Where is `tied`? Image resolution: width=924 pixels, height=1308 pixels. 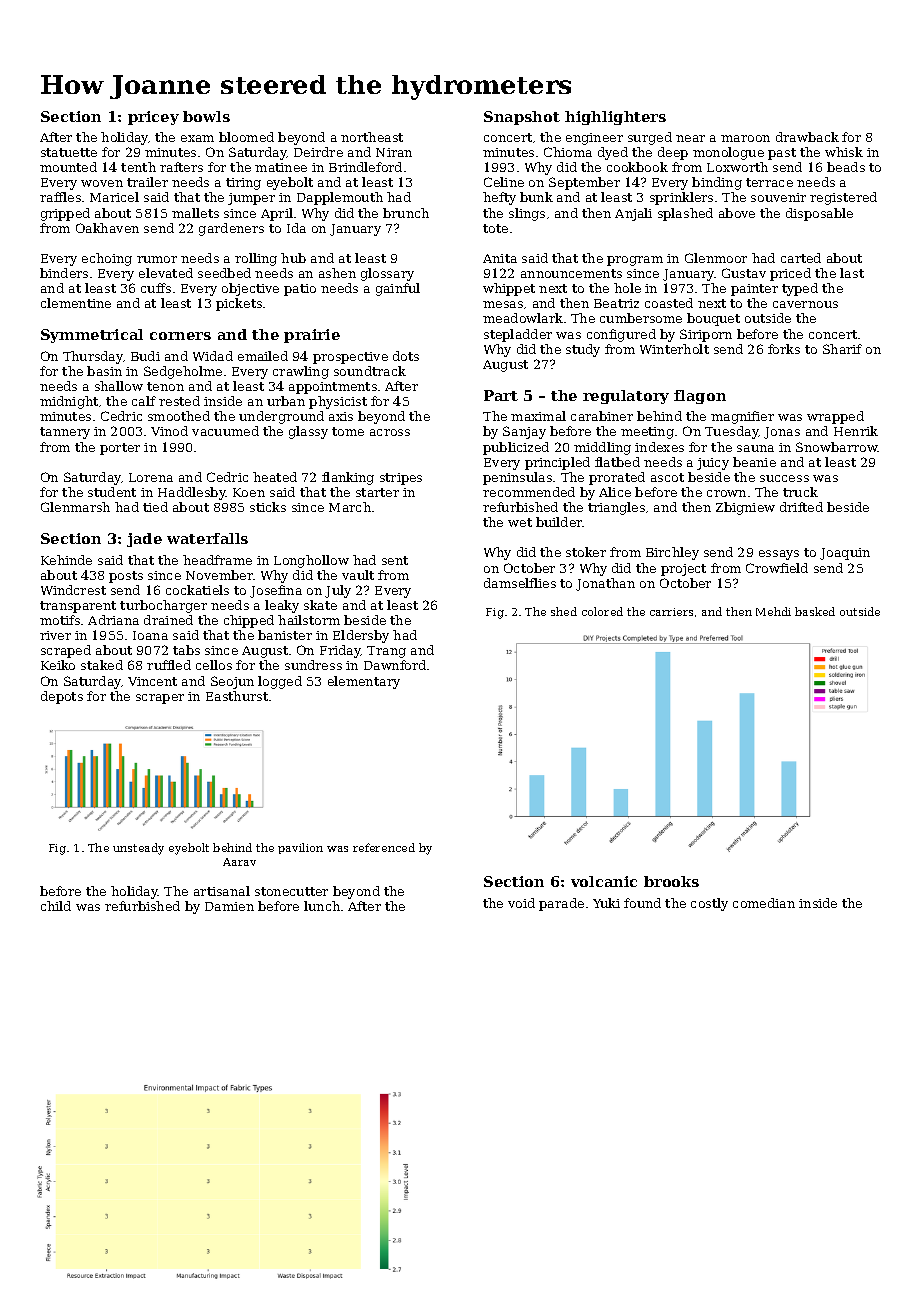
tied is located at coordinates (155, 507).
